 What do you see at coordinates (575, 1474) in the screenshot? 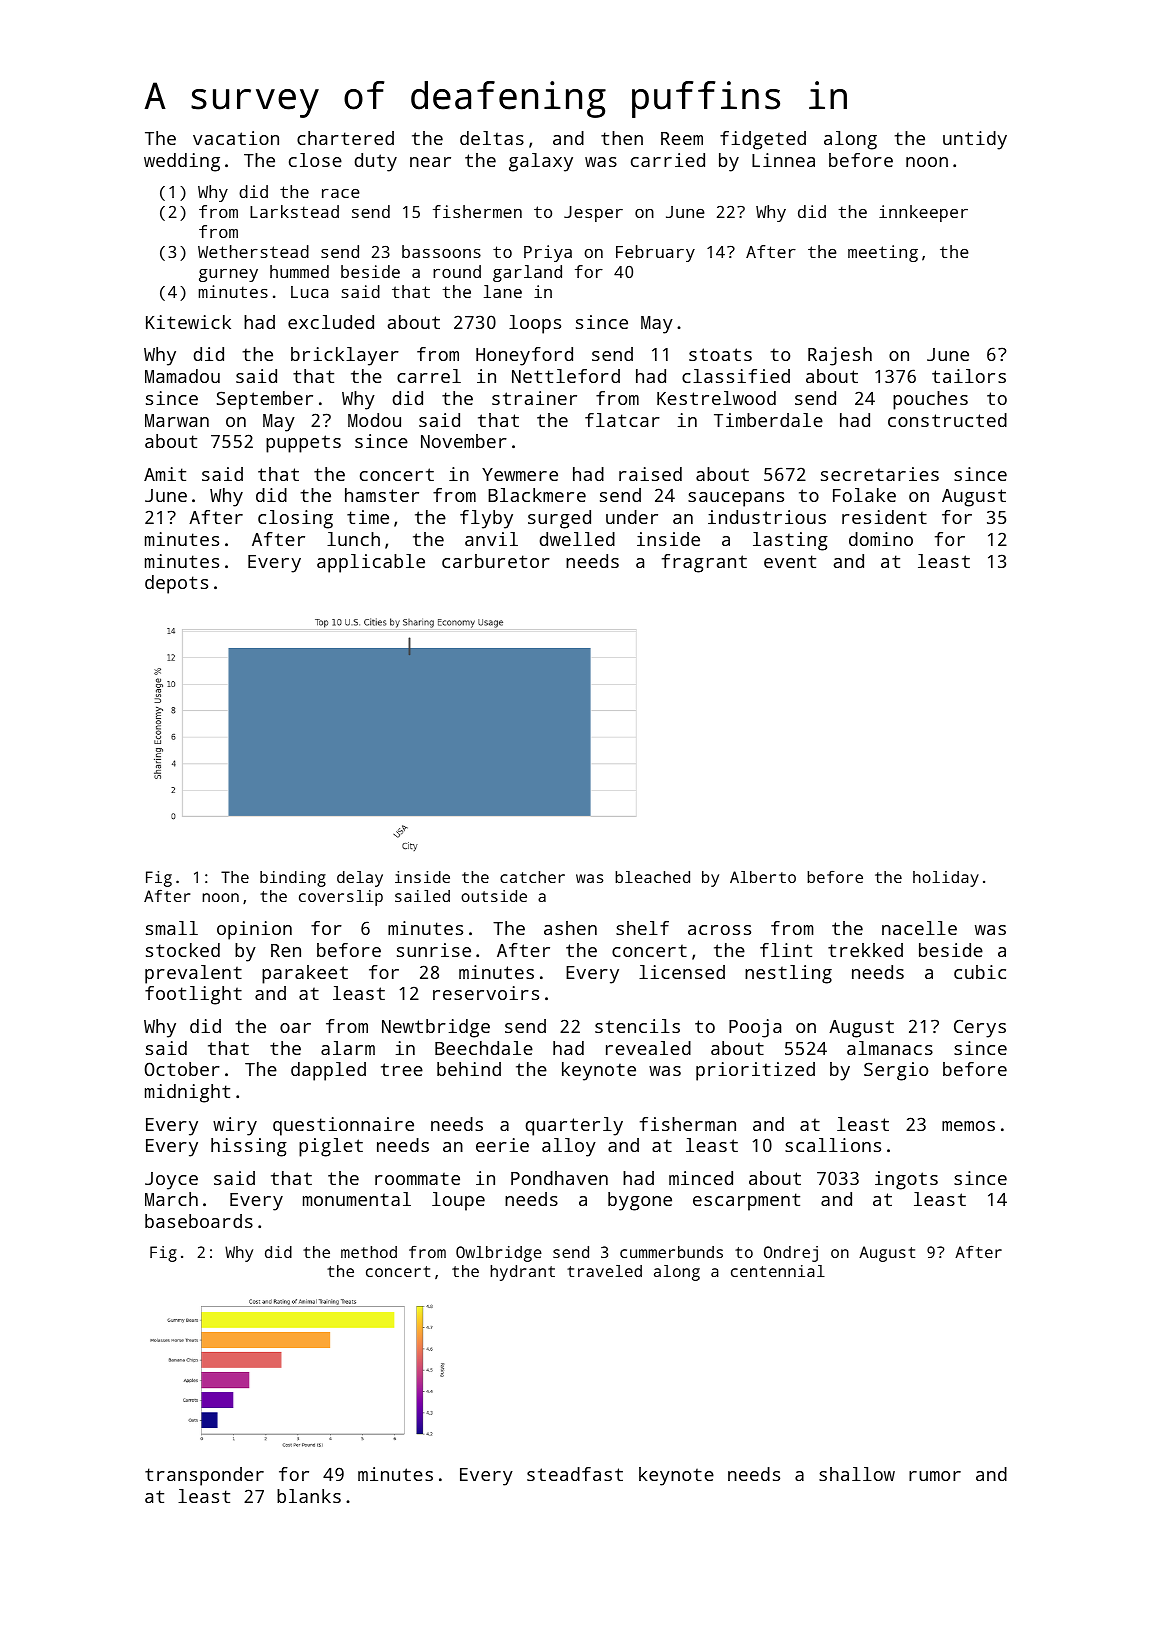
I see `steadfast` at bounding box center [575, 1474].
